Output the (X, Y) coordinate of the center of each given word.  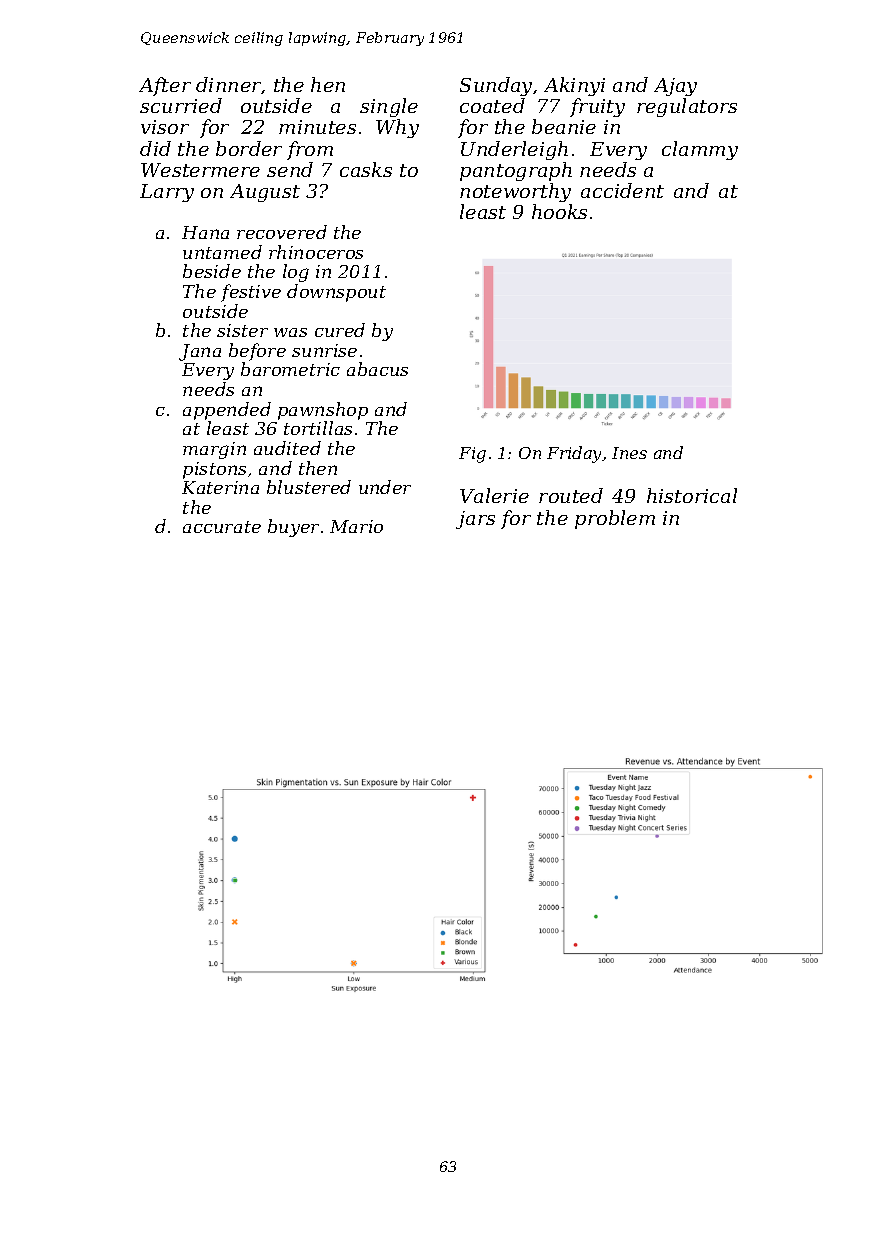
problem (615, 519)
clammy (700, 150)
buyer (293, 528)
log (296, 273)
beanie (564, 126)
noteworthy (515, 192)
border (249, 148)
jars (475, 520)
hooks (559, 211)
